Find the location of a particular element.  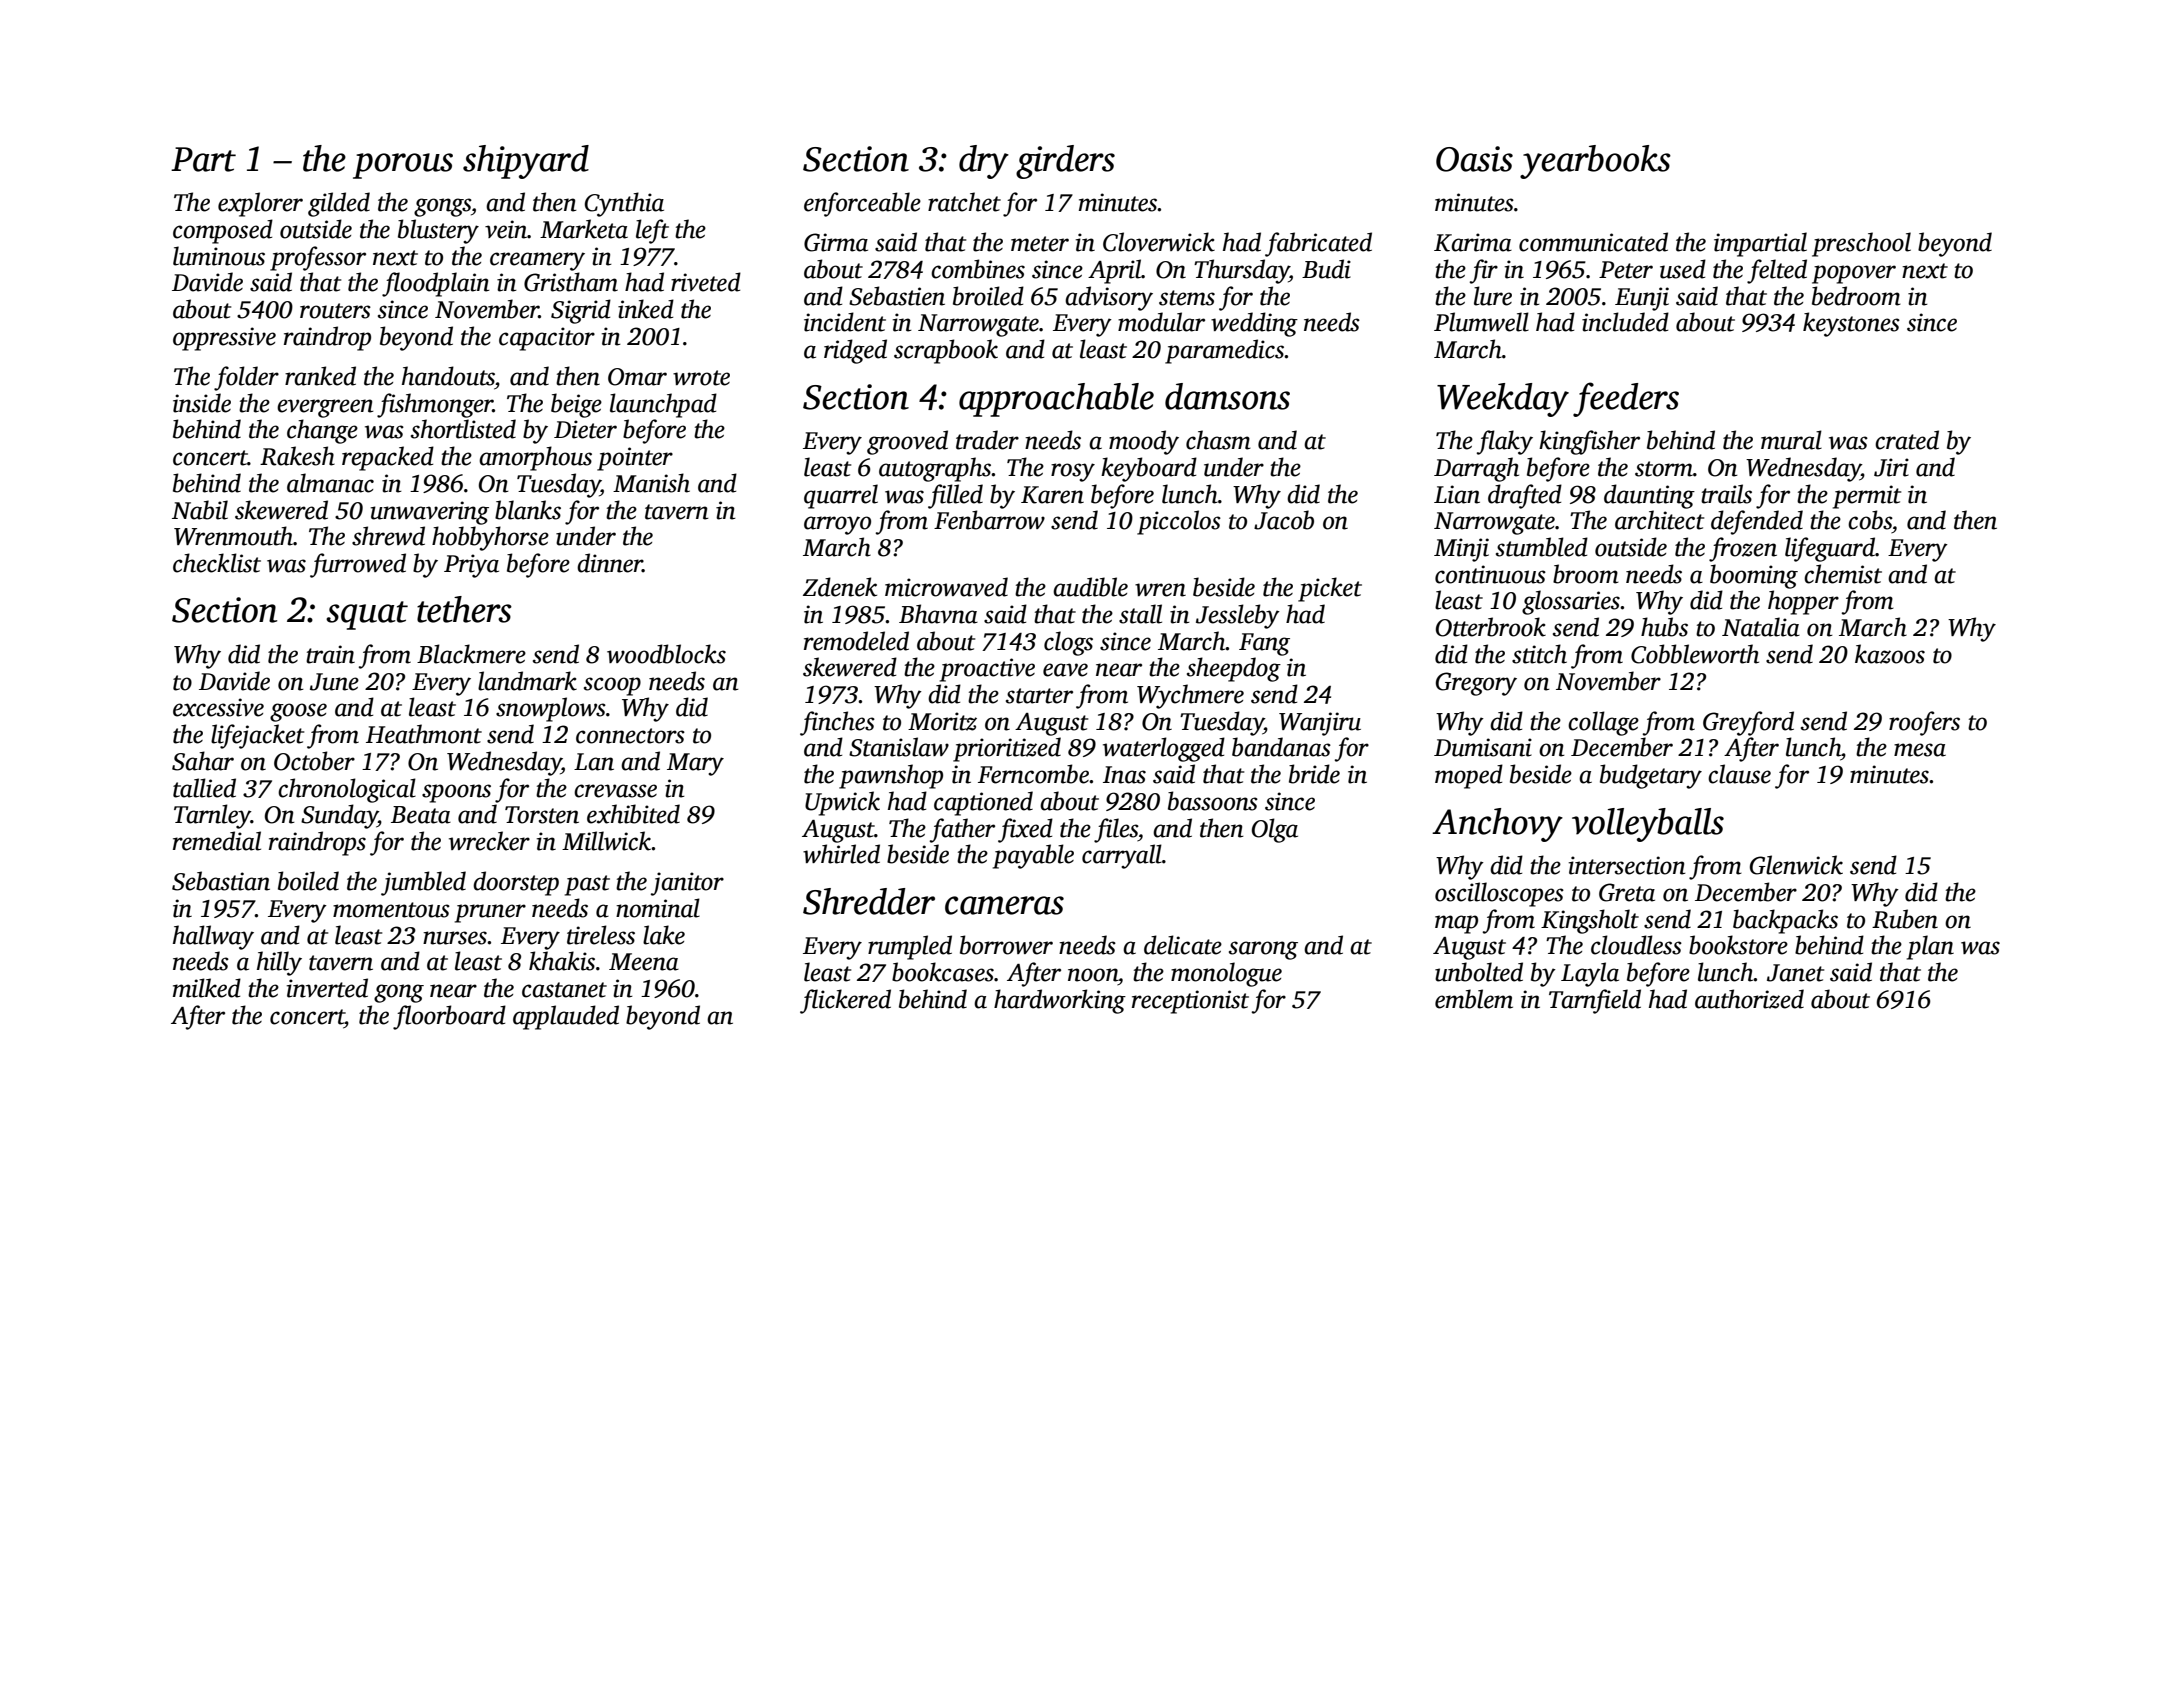

pruner is located at coordinates (490, 913).
